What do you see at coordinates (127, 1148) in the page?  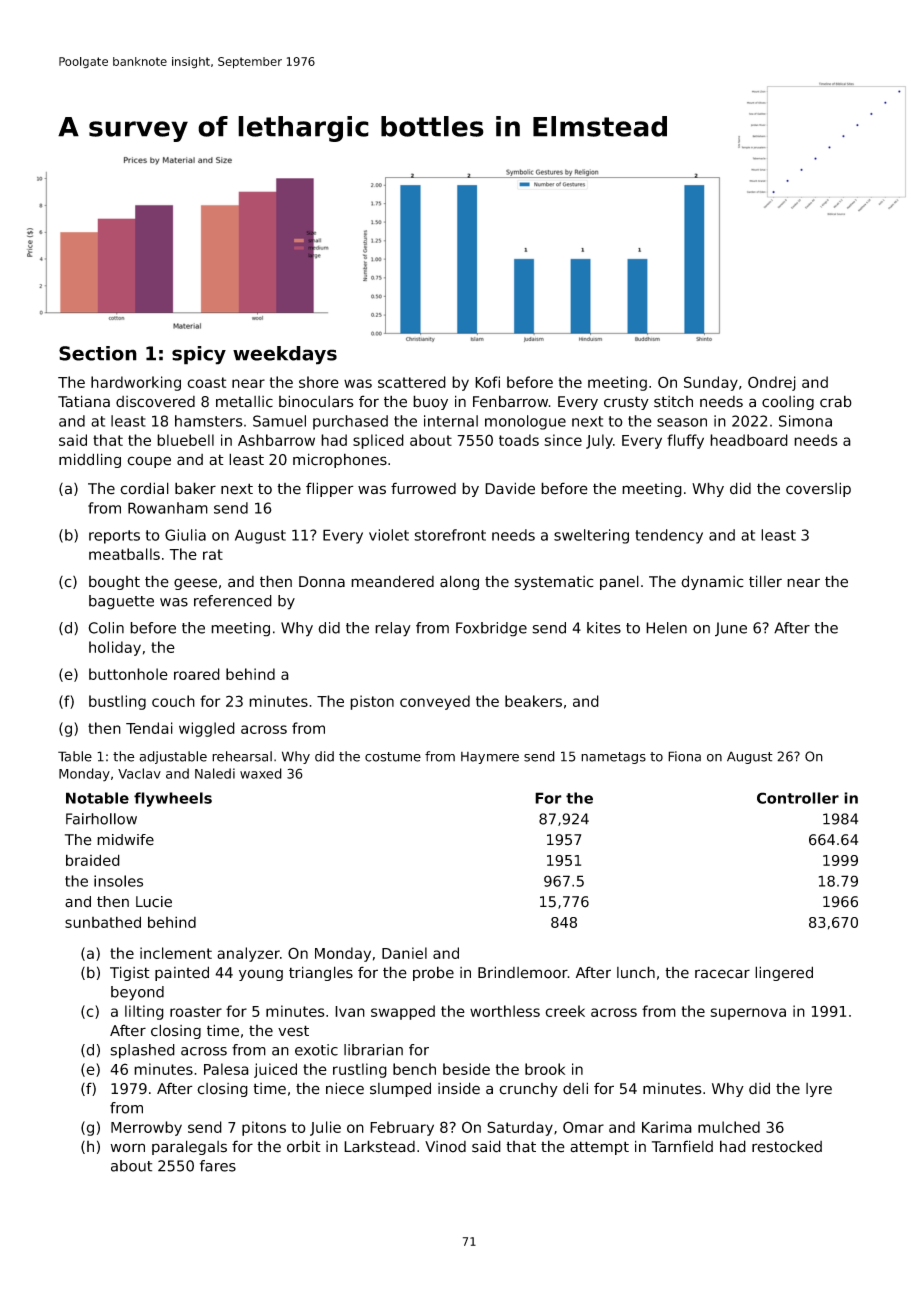 I see `worn` at bounding box center [127, 1148].
